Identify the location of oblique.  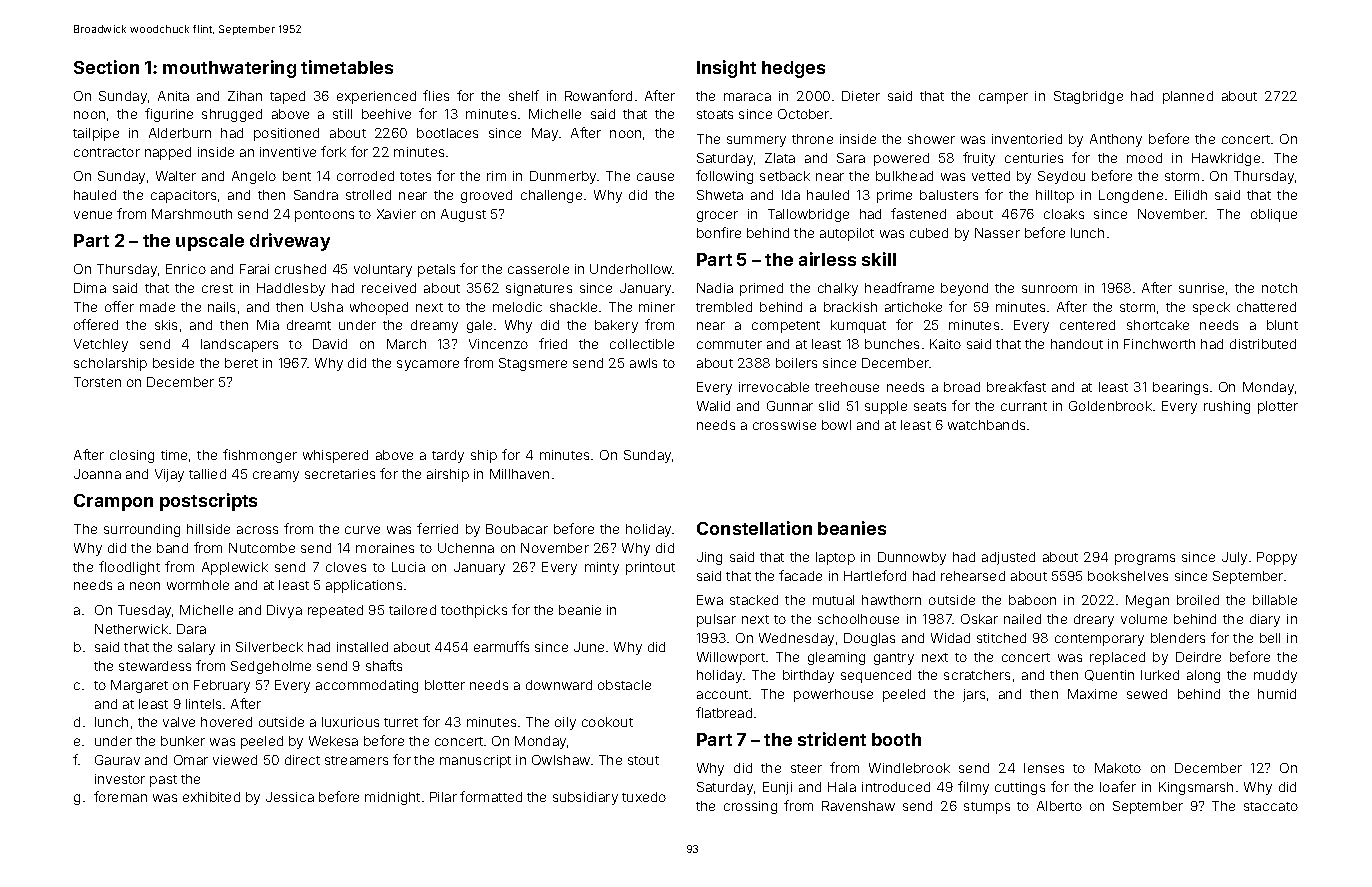
(1274, 215).
